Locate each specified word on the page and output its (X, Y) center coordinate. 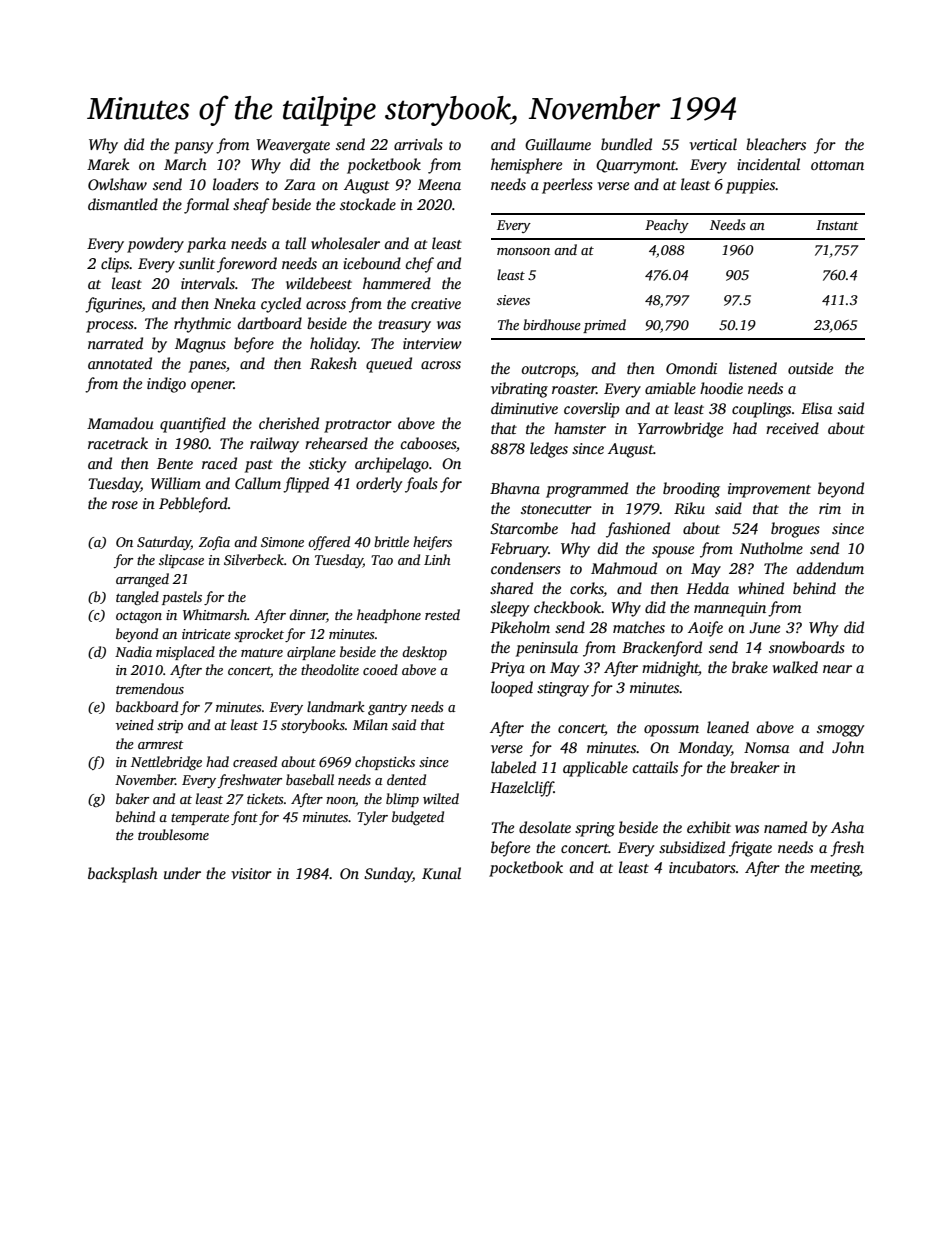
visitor (251, 873)
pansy (194, 148)
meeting (835, 869)
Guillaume (558, 144)
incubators (702, 867)
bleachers (776, 144)
